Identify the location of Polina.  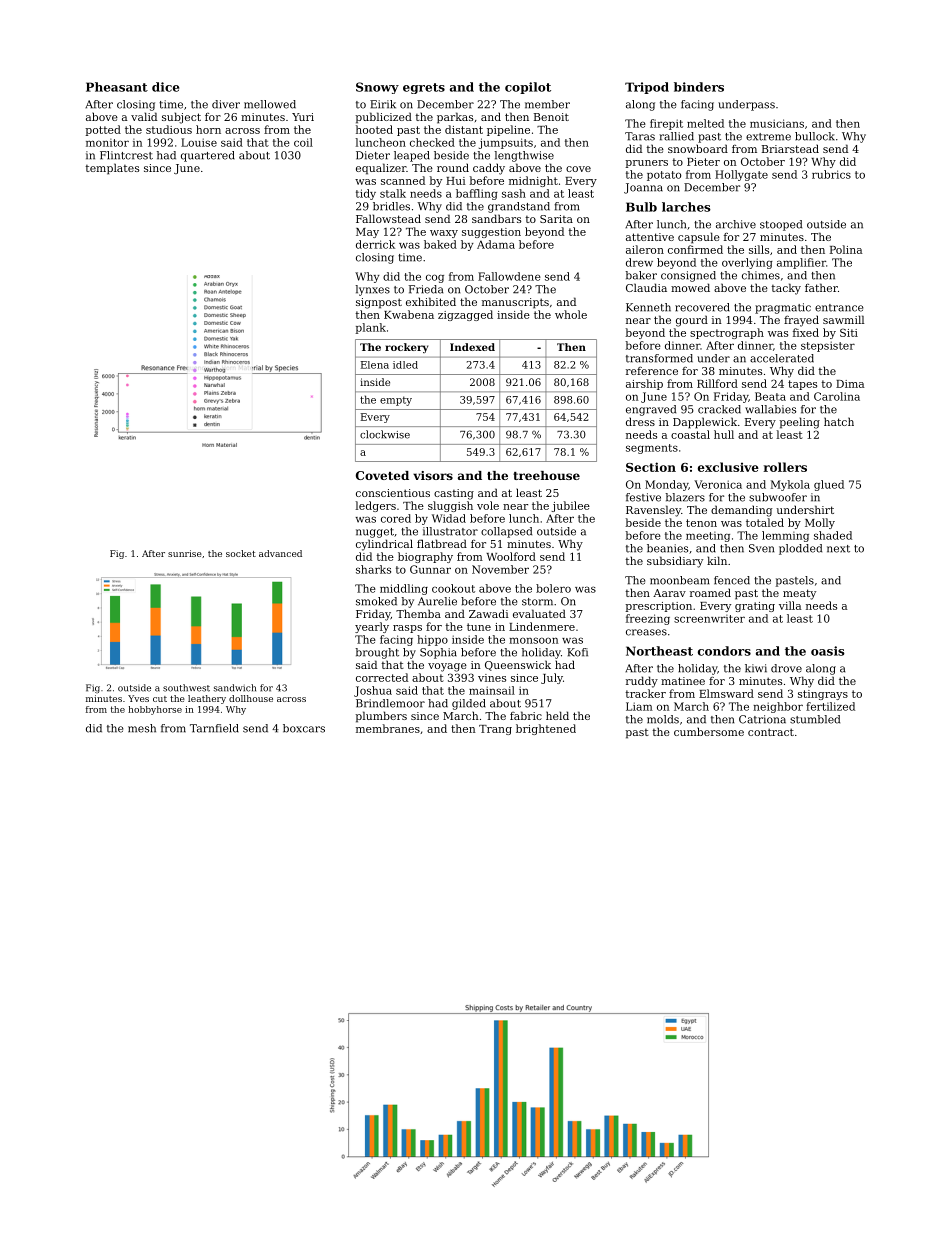
(846, 249).
